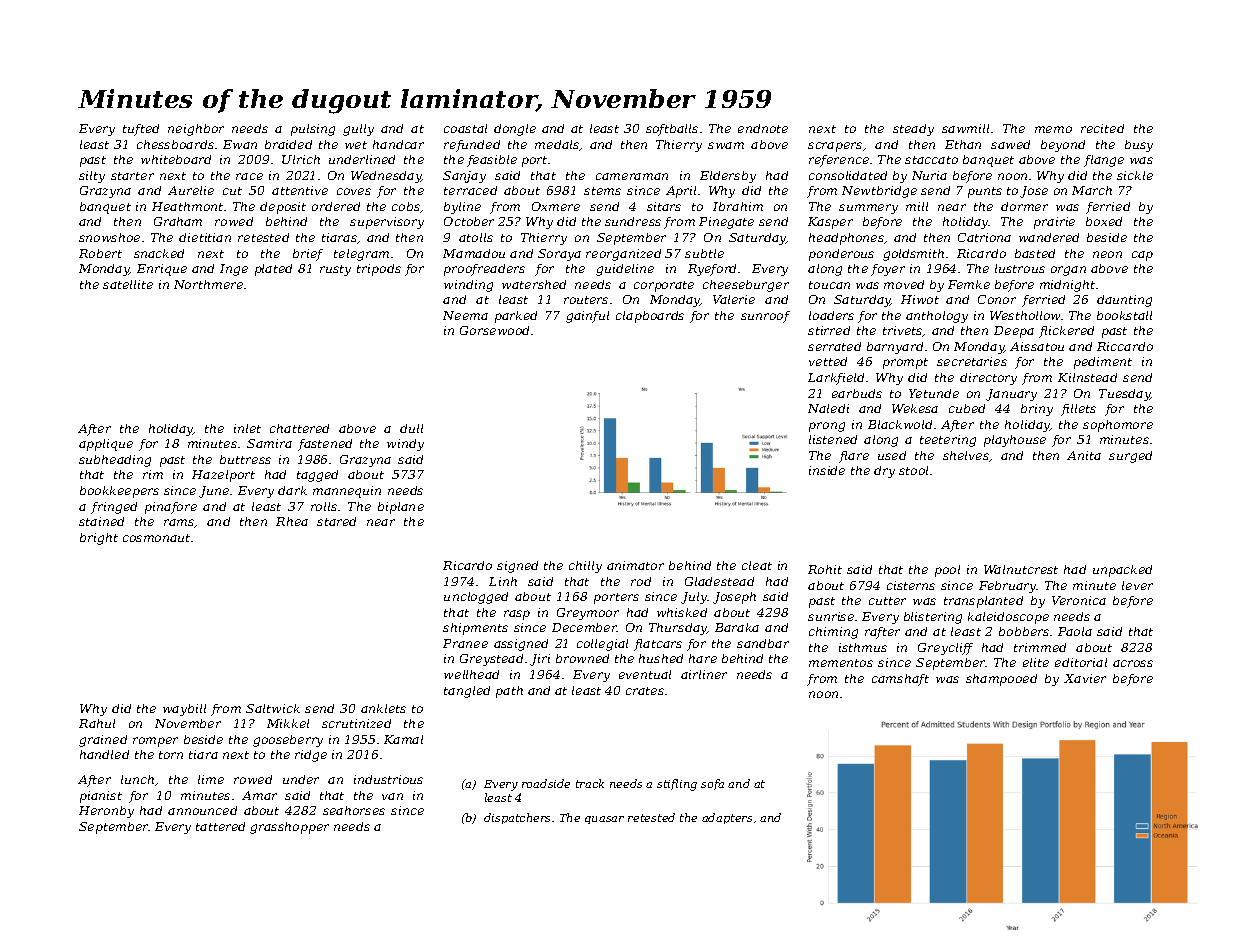  What do you see at coordinates (1118, 426) in the screenshot?
I see `sophomore` at bounding box center [1118, 426].
